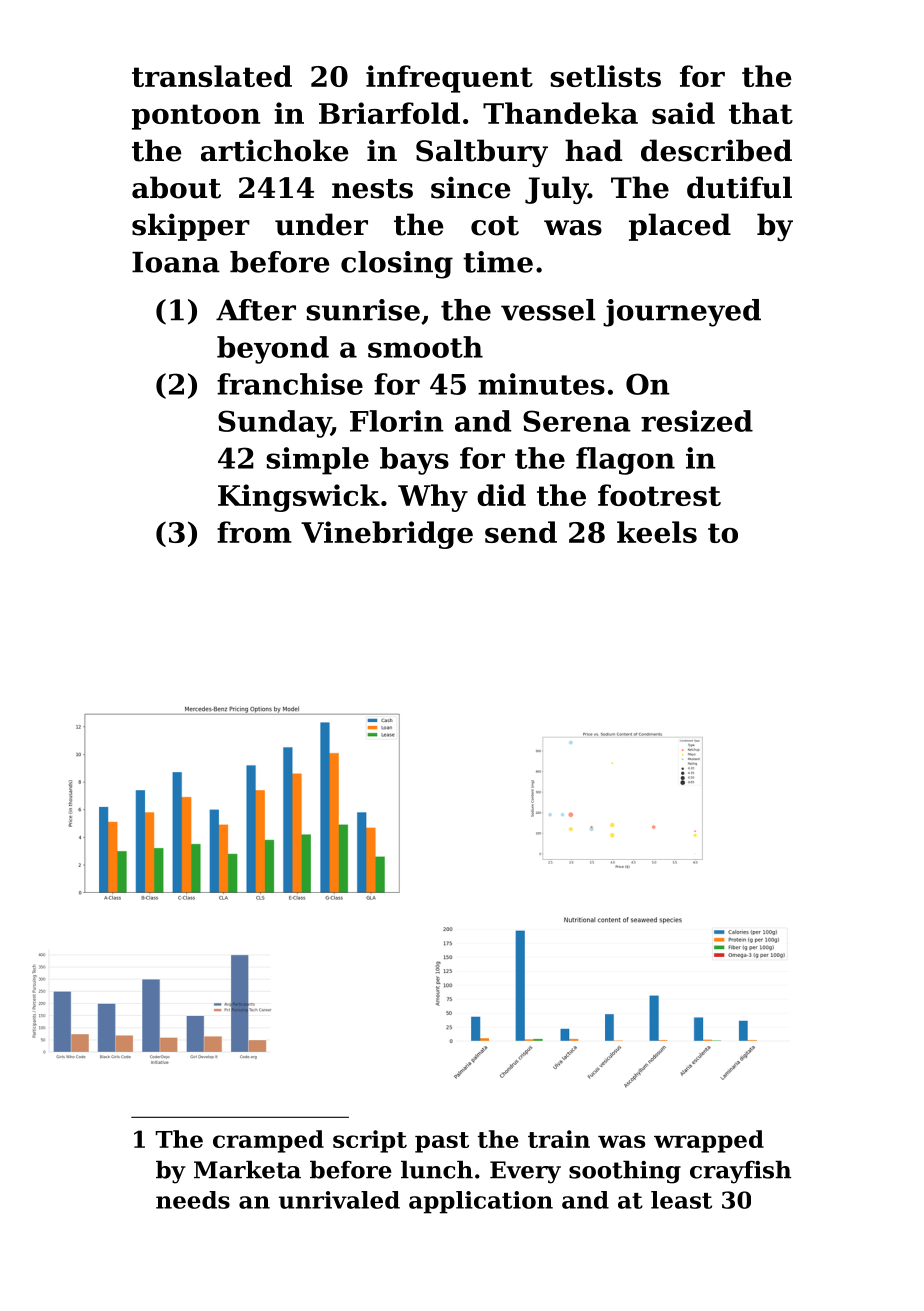 This page has width=924, height=1311. Describe the element at coordinates (247, 1169) in the page. I see `Marketa` at that location.
